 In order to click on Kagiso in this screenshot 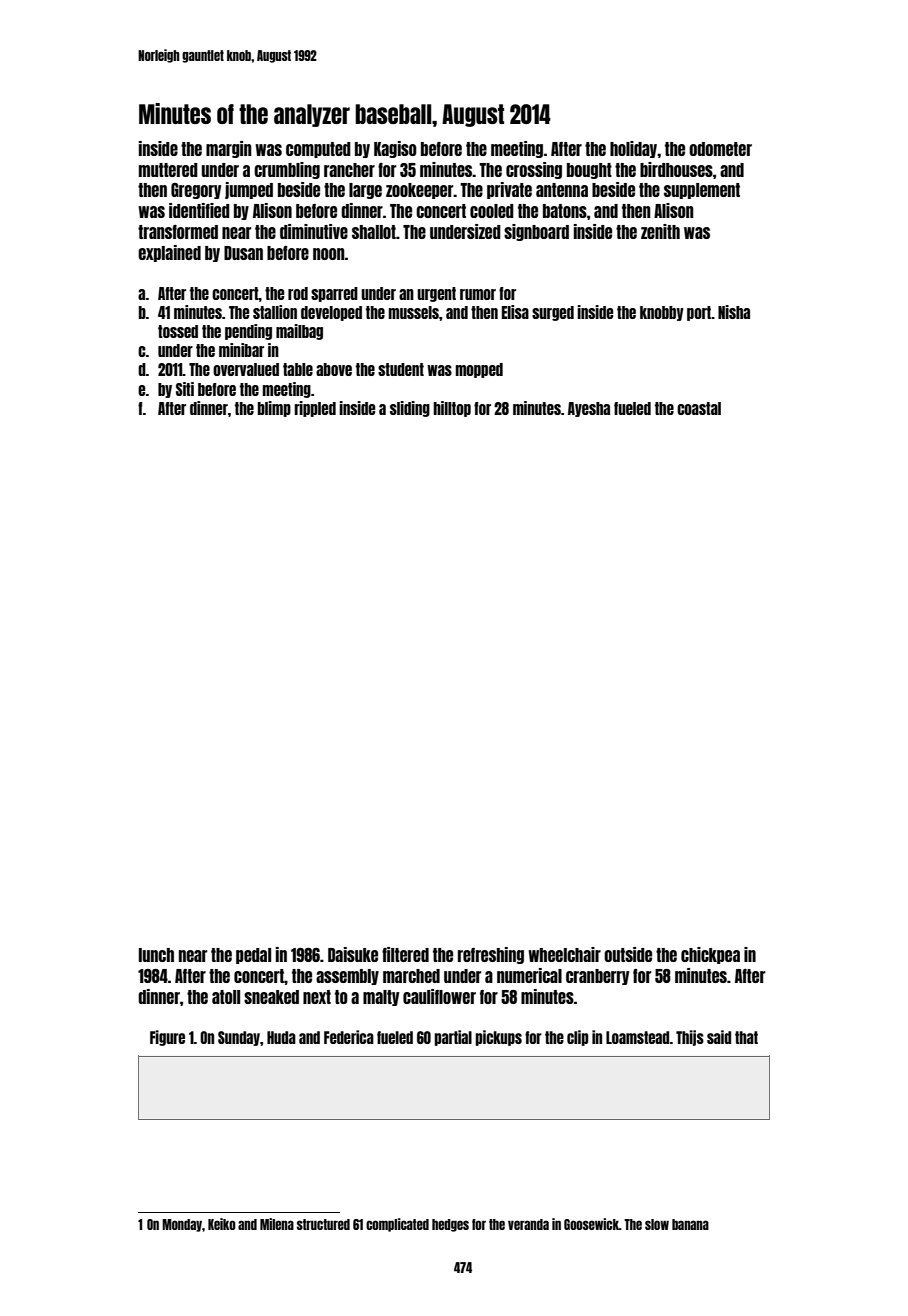, I will do `click(395, 149)`.
